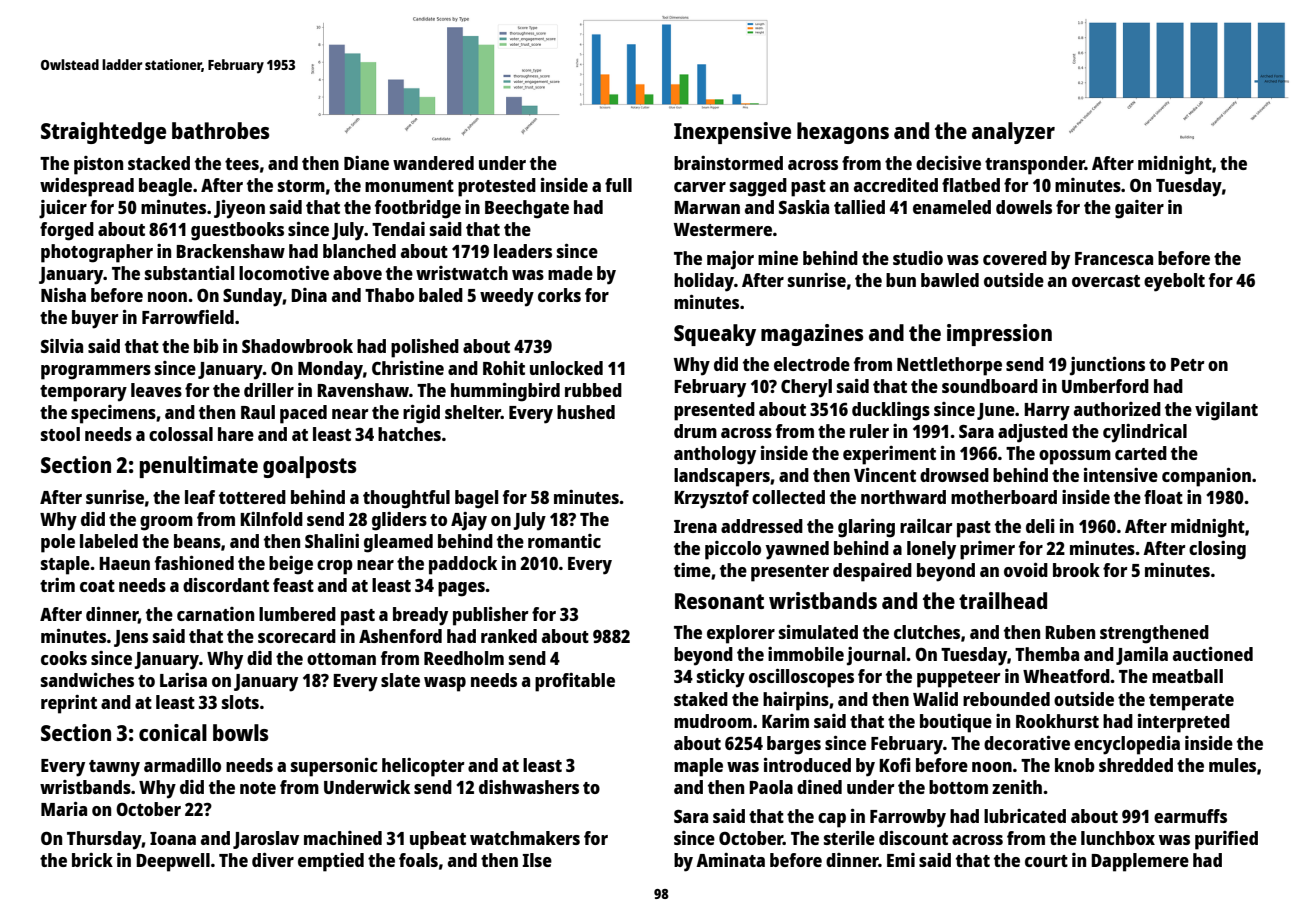 Image resolution: width=1308 pixels, height=924 pixels. I want to click on Diane, so click(366, 163).
